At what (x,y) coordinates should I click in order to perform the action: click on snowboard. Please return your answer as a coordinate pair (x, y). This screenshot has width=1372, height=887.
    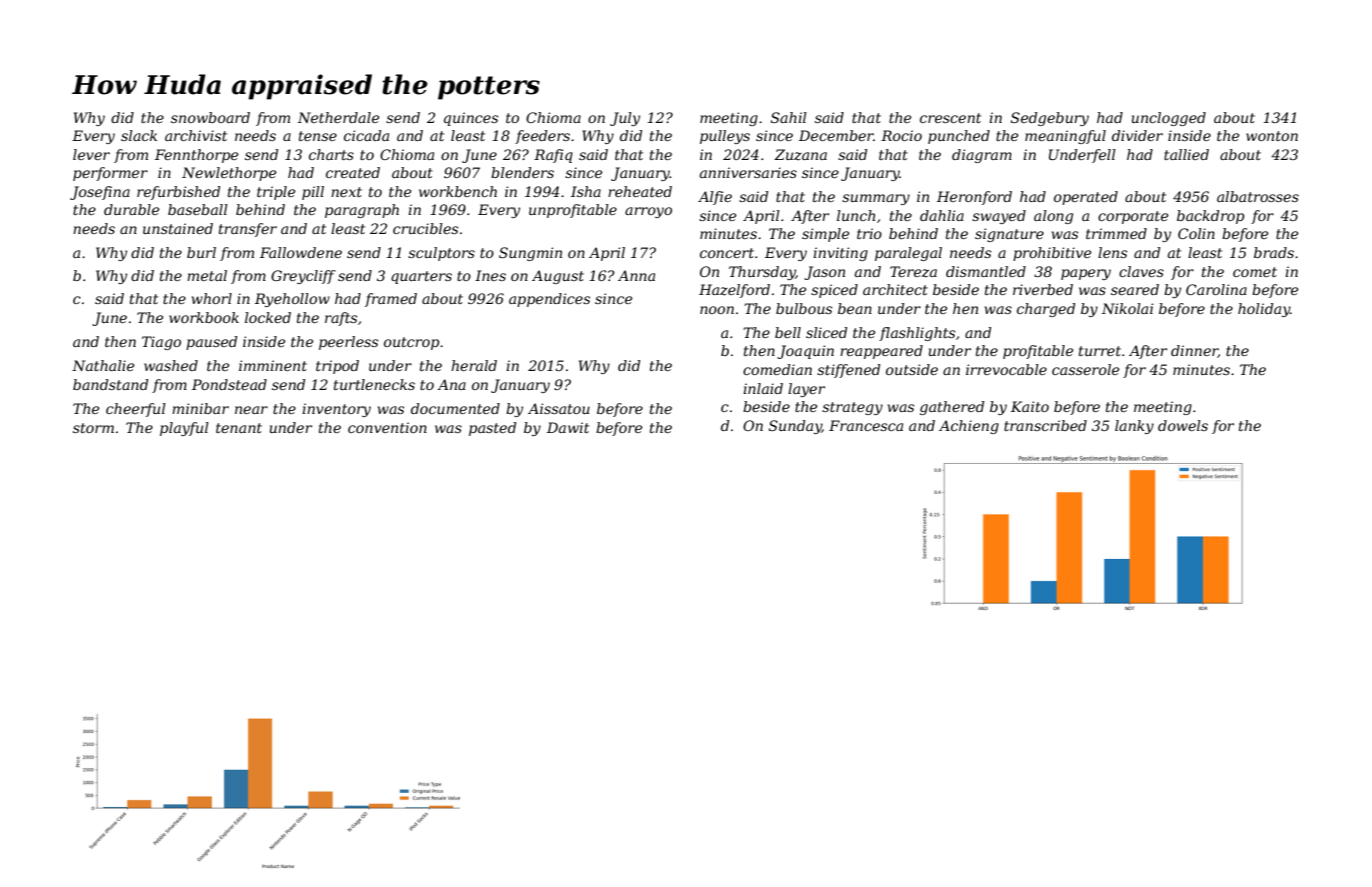
    Looking at the image, I should click on (210, 117).
